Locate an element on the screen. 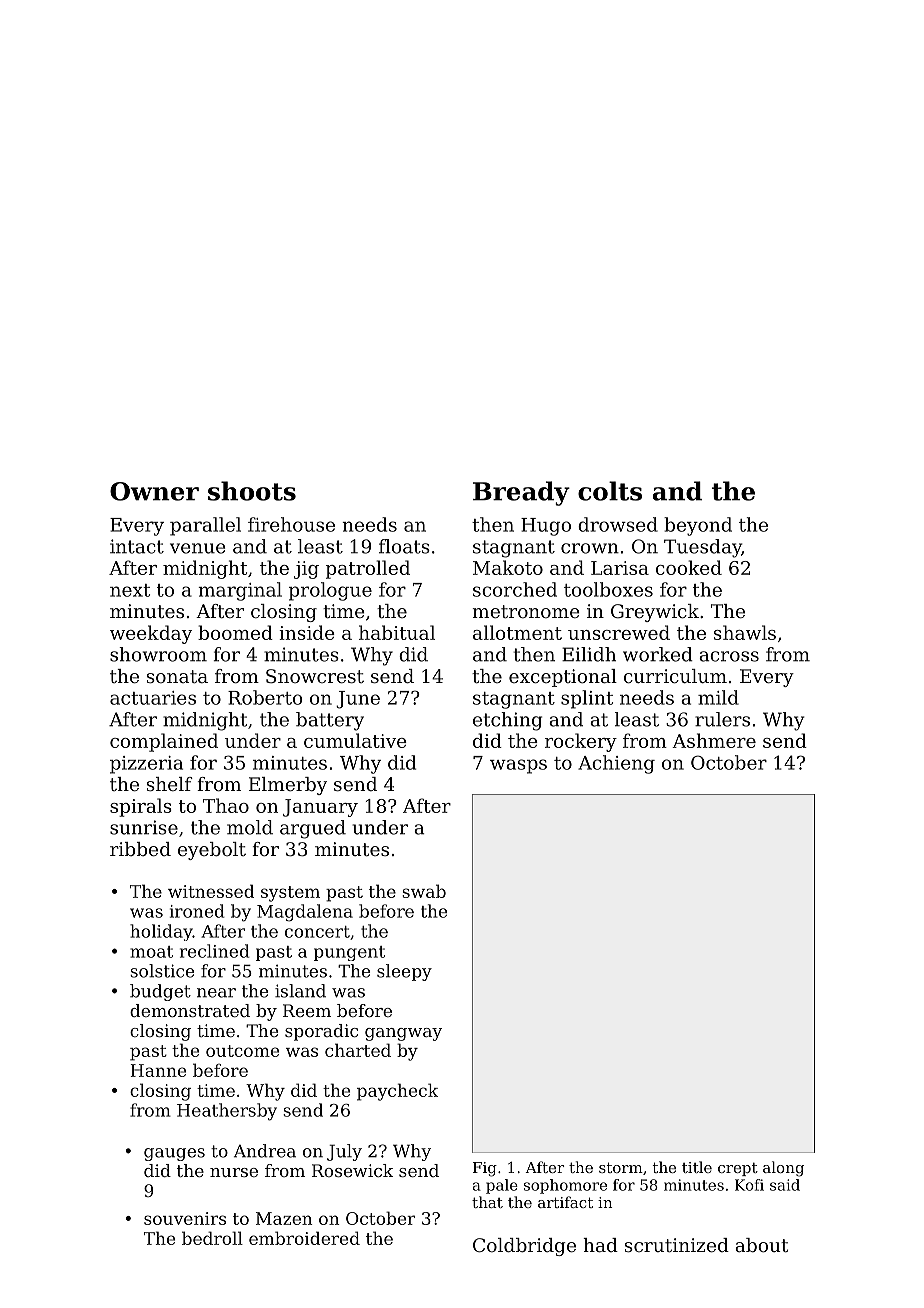 The image size is (924, 1308). bedroll is located at coordinates (212, 1238).
